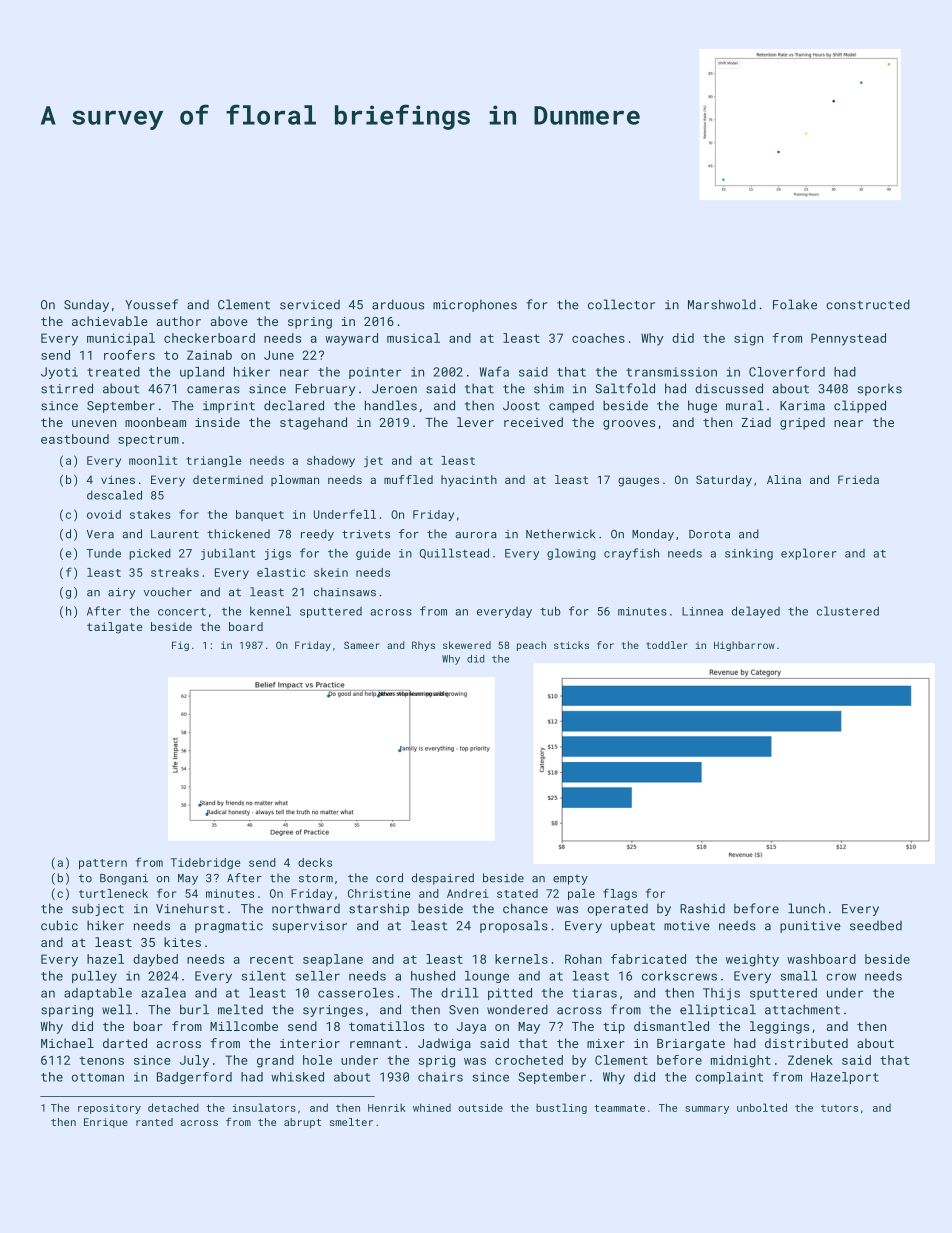  I want to click on Highbarrow, so click(744, 646).
